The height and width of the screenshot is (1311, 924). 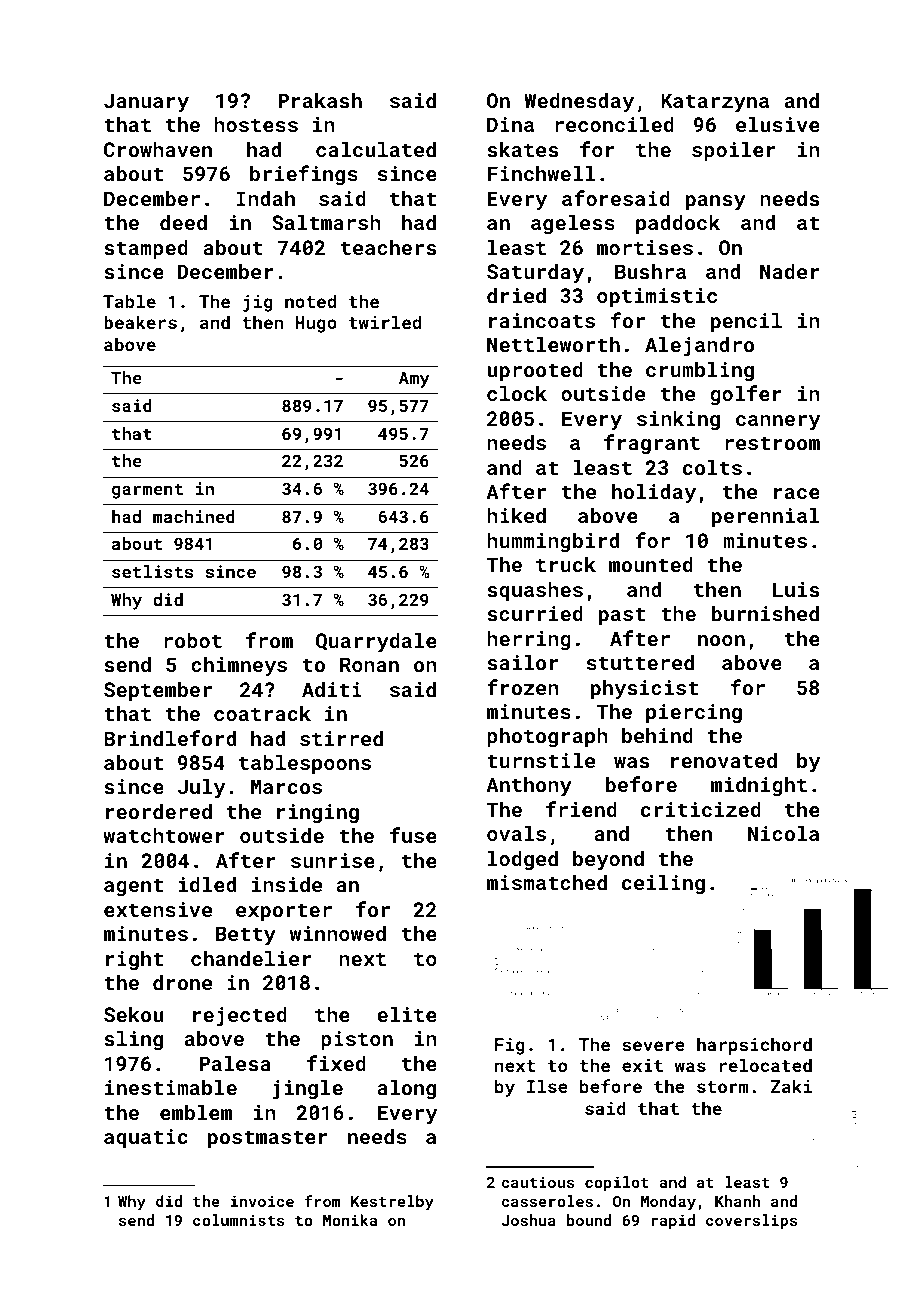 What do you see at coordinates (239, 1220) in the screenshot?
I see `columnists` at bounding box center [239, 1220].
